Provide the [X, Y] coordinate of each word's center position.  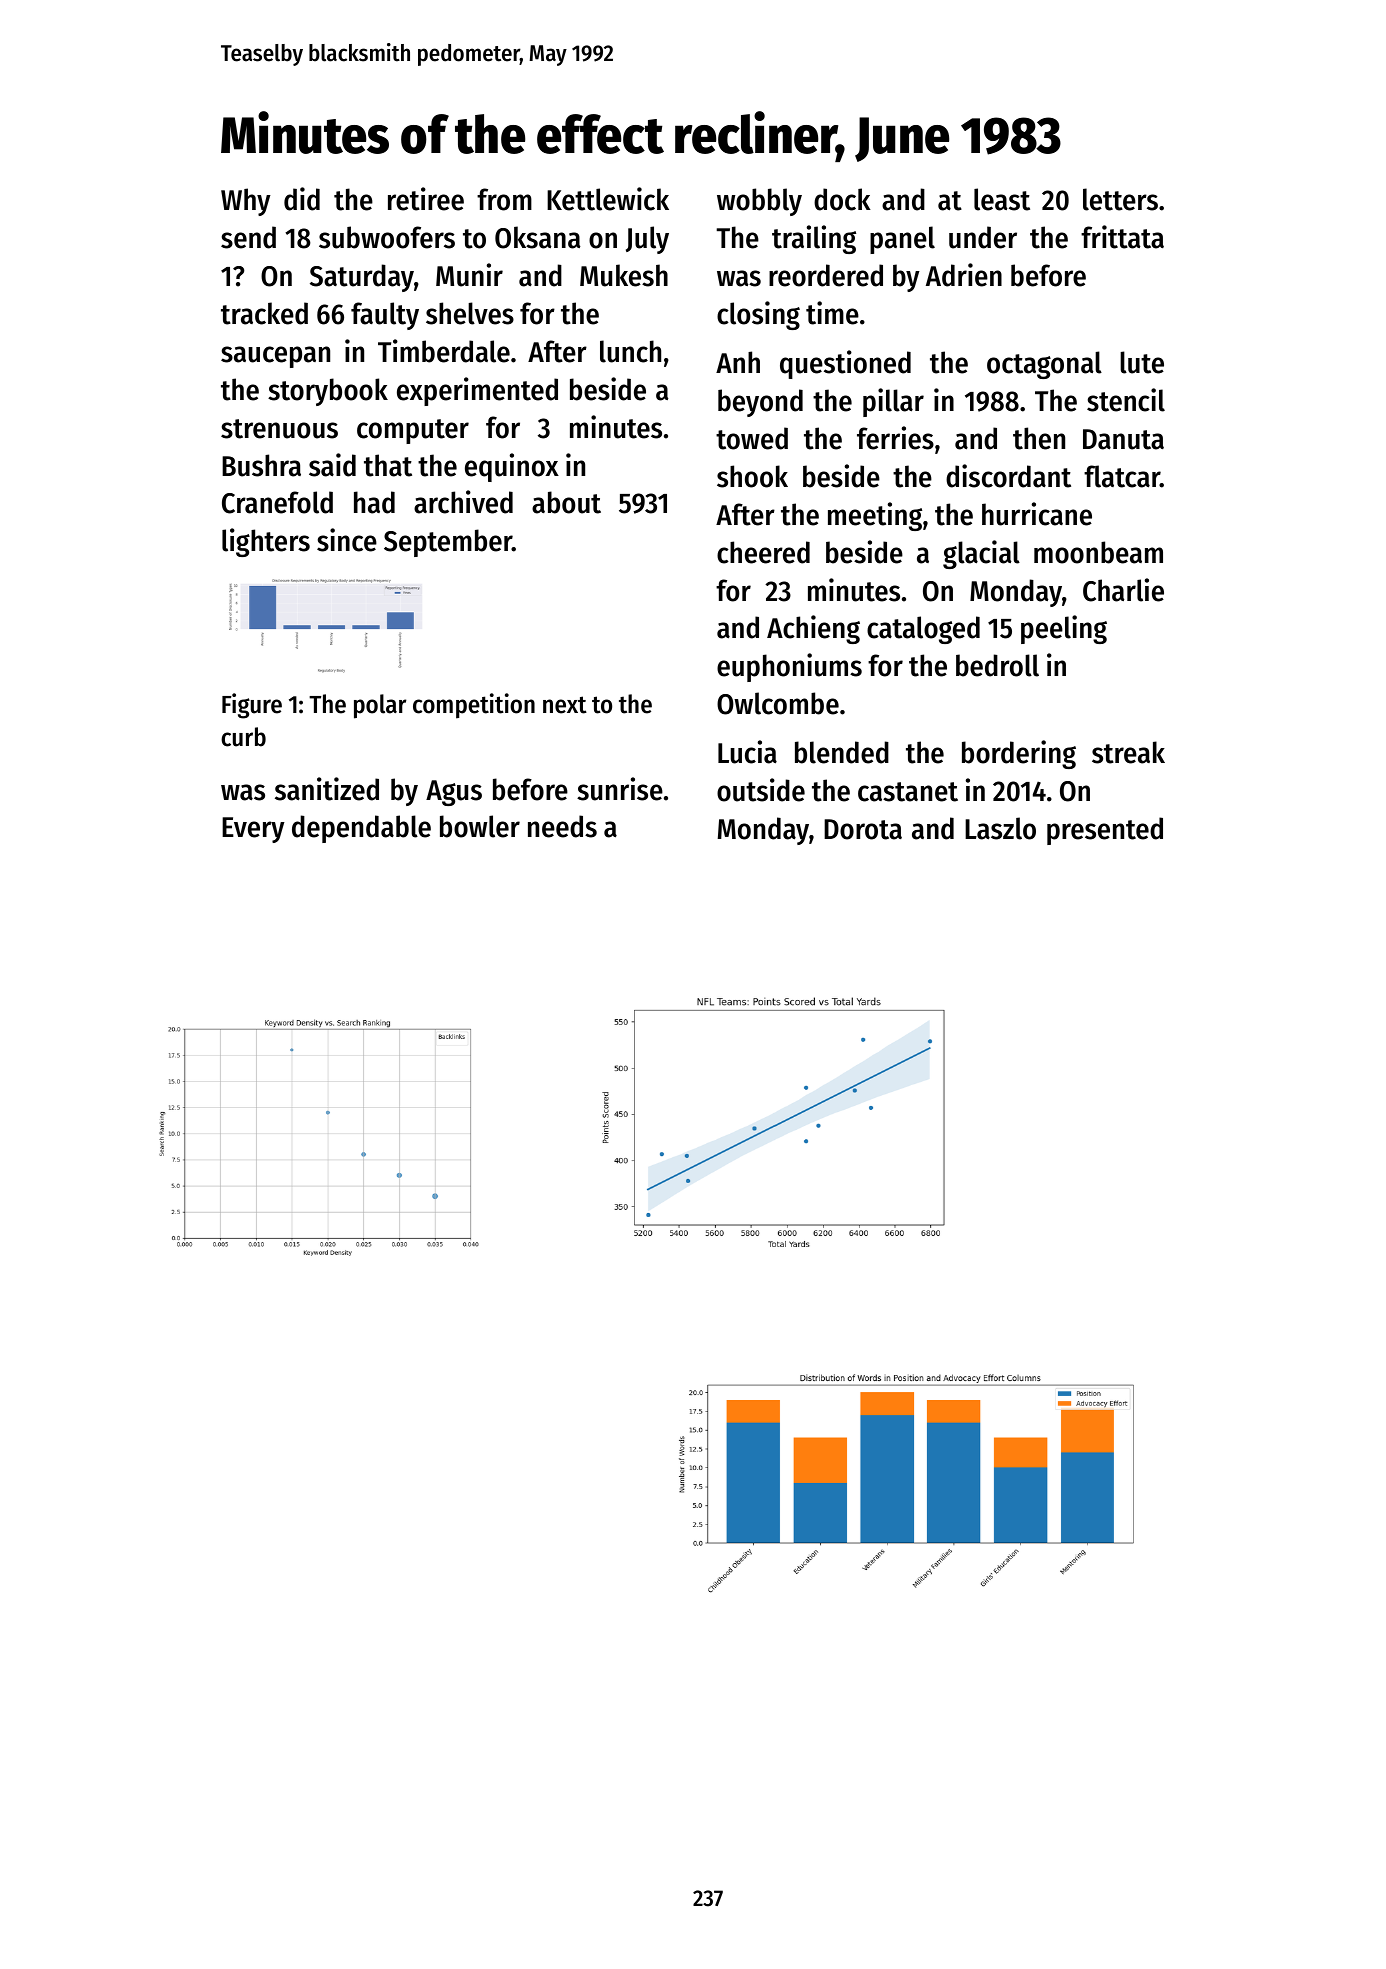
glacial [981, 554]
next [565, 705]
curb [243, 737]
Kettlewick [608, 199]
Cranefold [277, 502]
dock [842, 199]
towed [752, 438]
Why [246, 202]
